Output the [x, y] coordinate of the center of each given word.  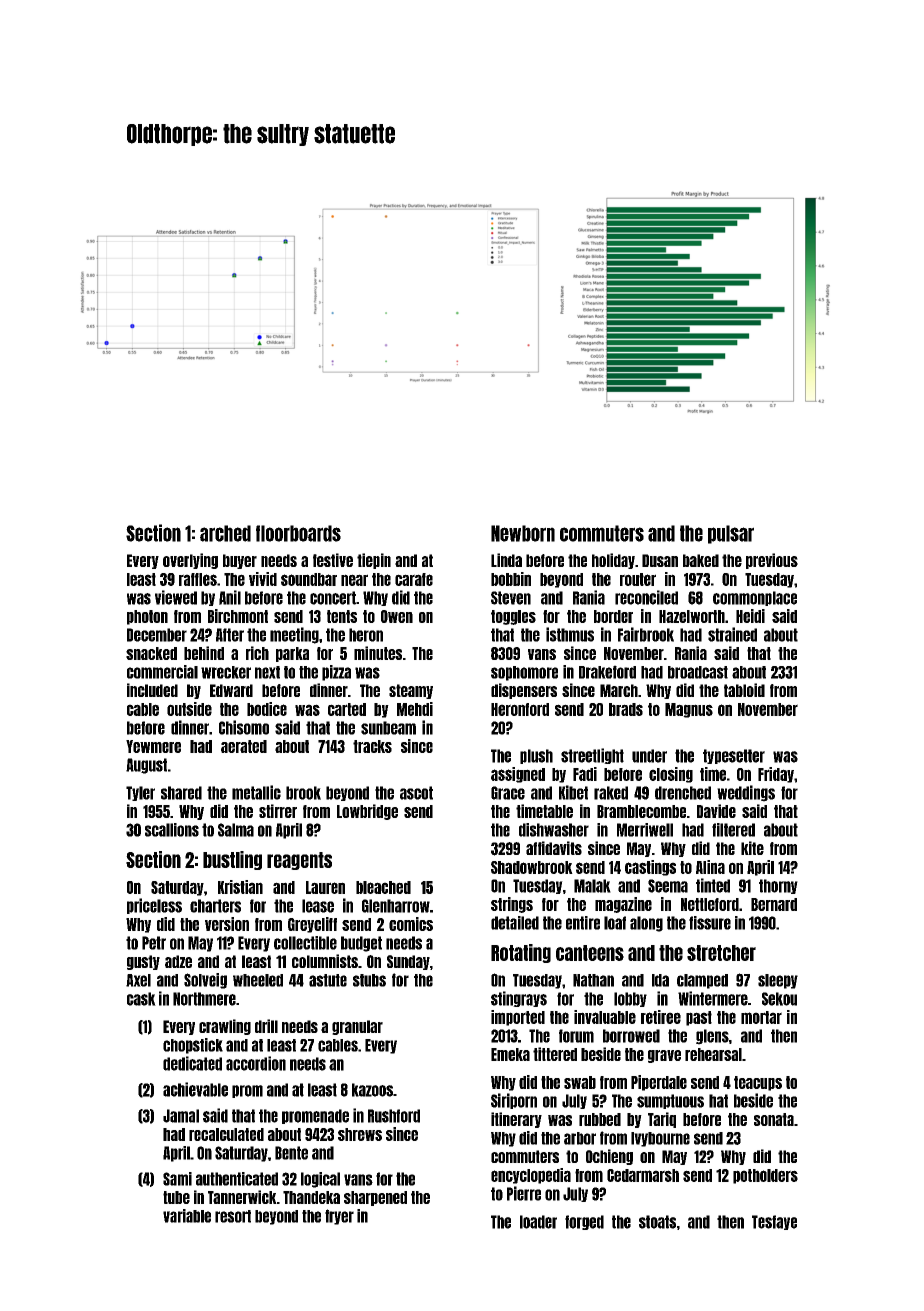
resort [233, 1216]
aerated [244, 746]
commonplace [755, 598]
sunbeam [388, 728]
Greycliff [312, 925]
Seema [668, 886]
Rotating [521, 953]
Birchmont [238, 616]
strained [732, 634]
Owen [397, 616]
